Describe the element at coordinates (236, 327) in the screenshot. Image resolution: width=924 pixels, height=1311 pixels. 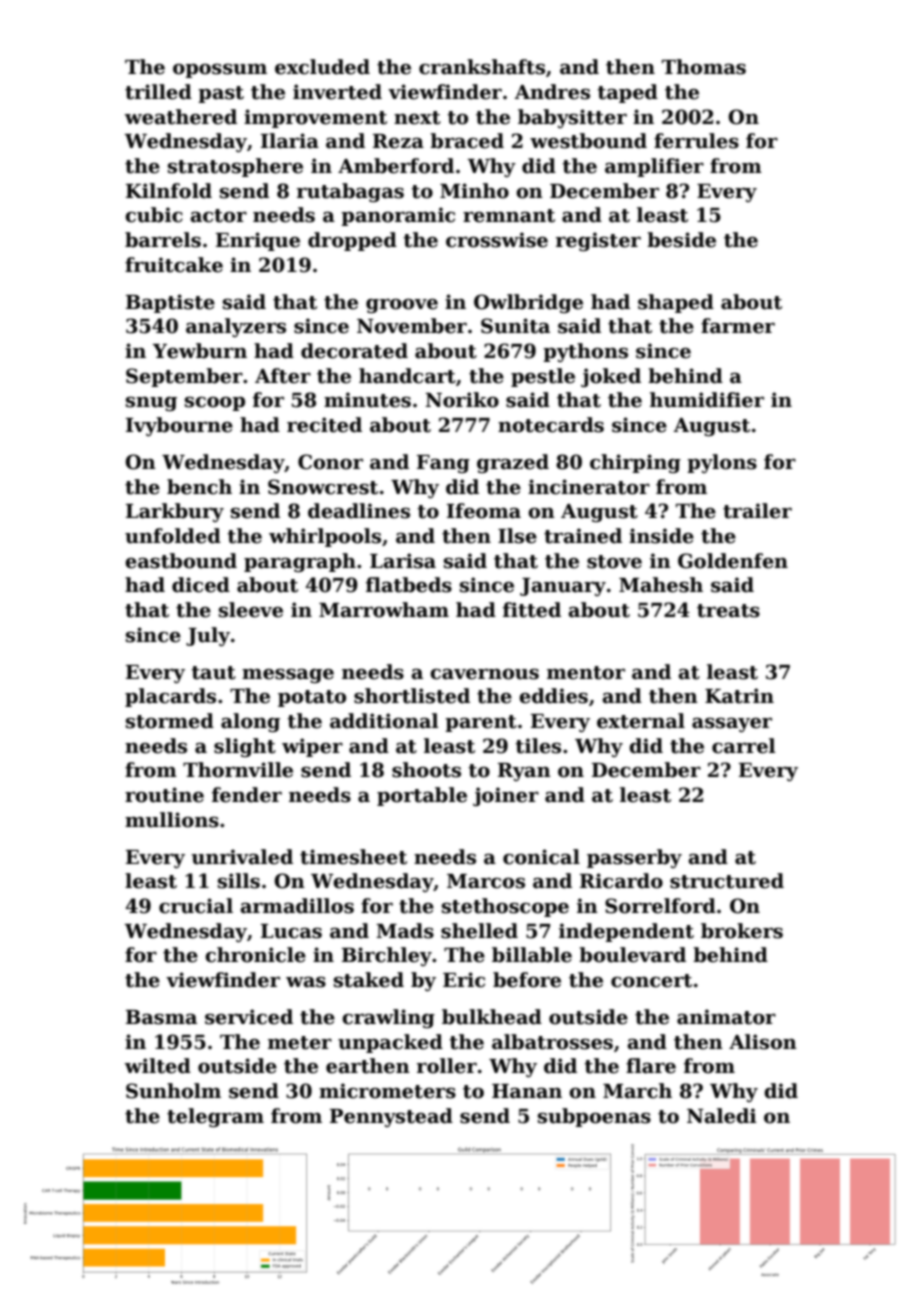
I see `analyzers` at that location.
